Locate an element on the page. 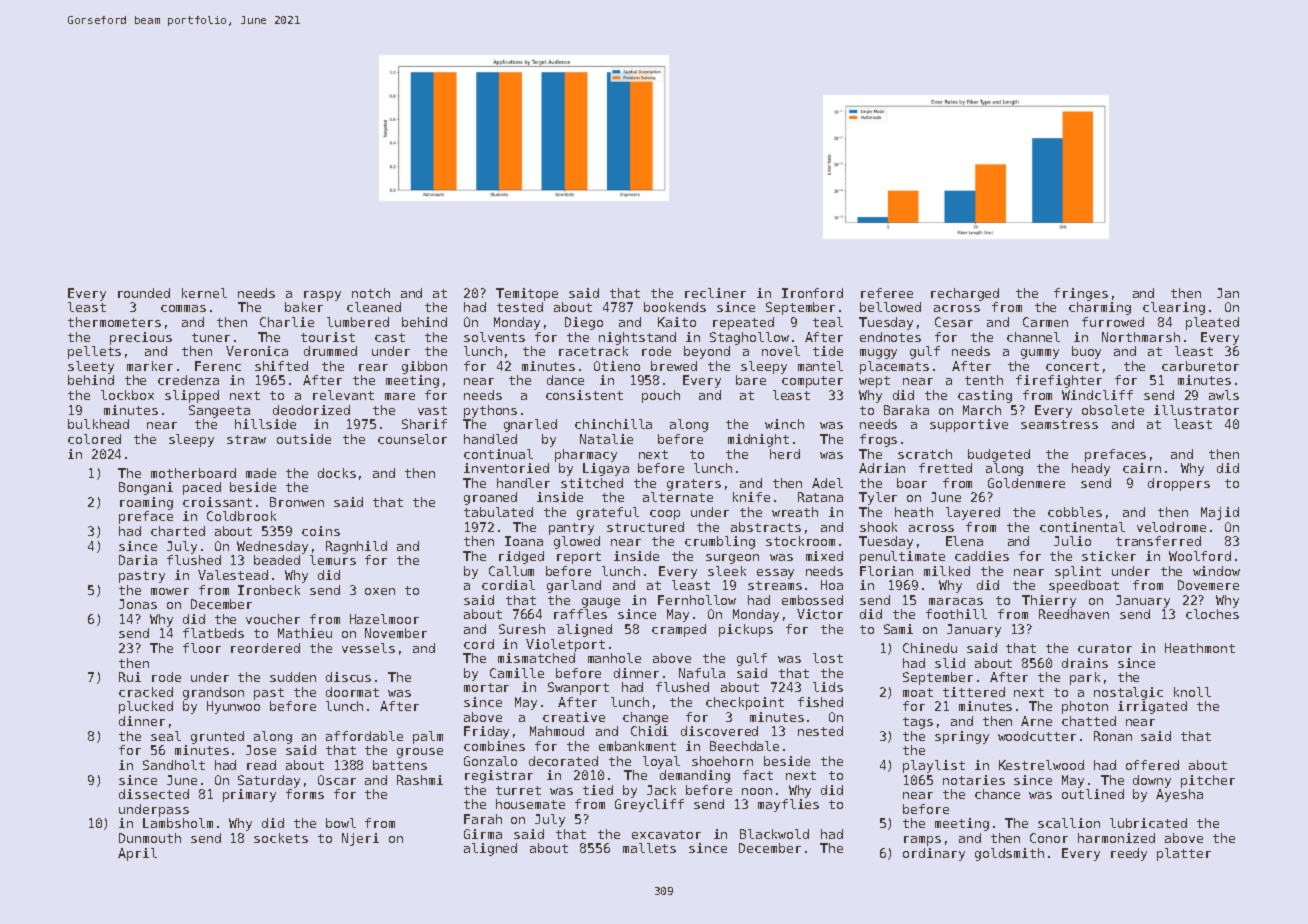 This document has height=924, width=1308. change is located at coordinates (645, 718).
